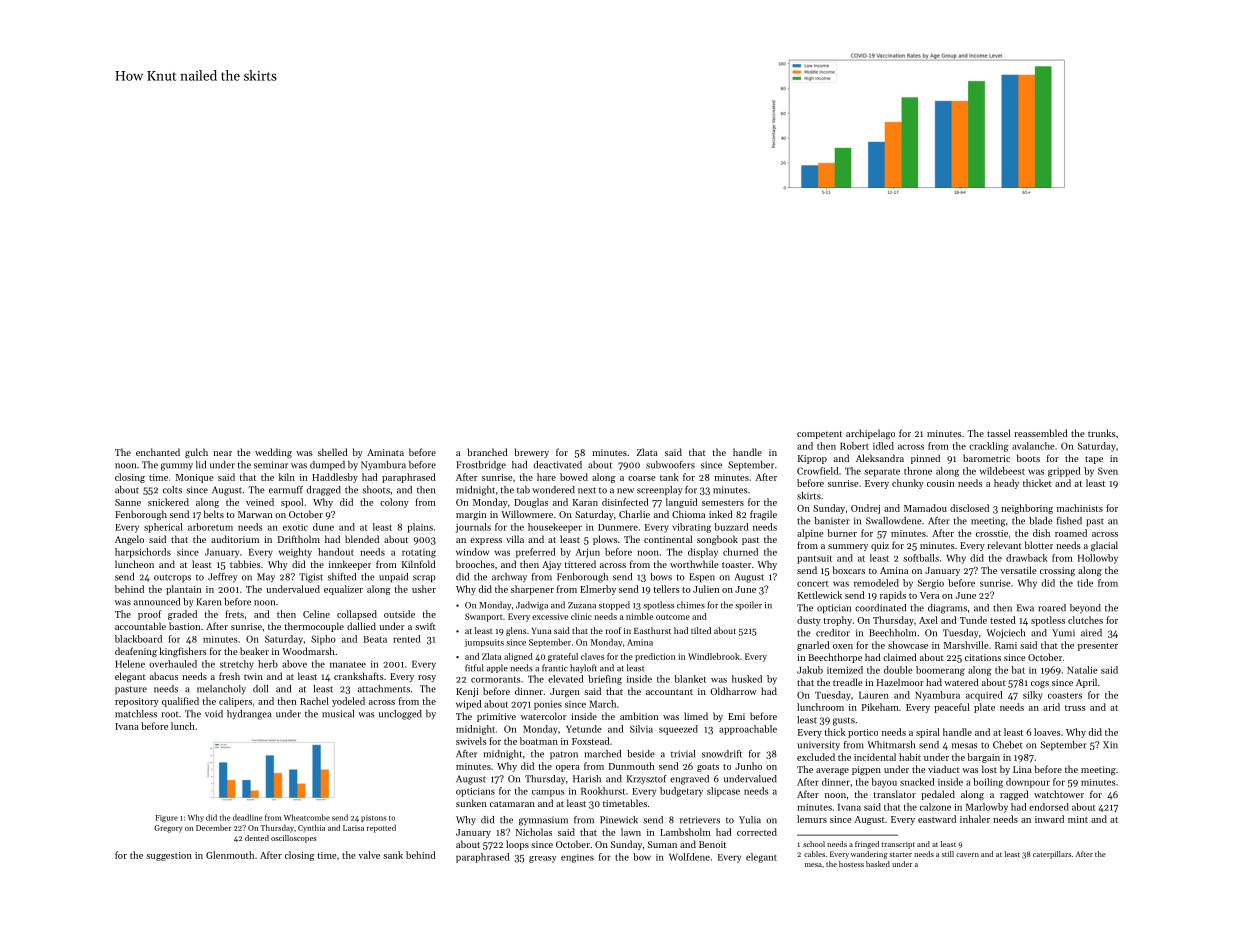 The height and width of the screenshot is (952, 1233). What do you see at coordinates (568, 768) in the screenshot?
I see `opera` at bounding box center [568, 768].
